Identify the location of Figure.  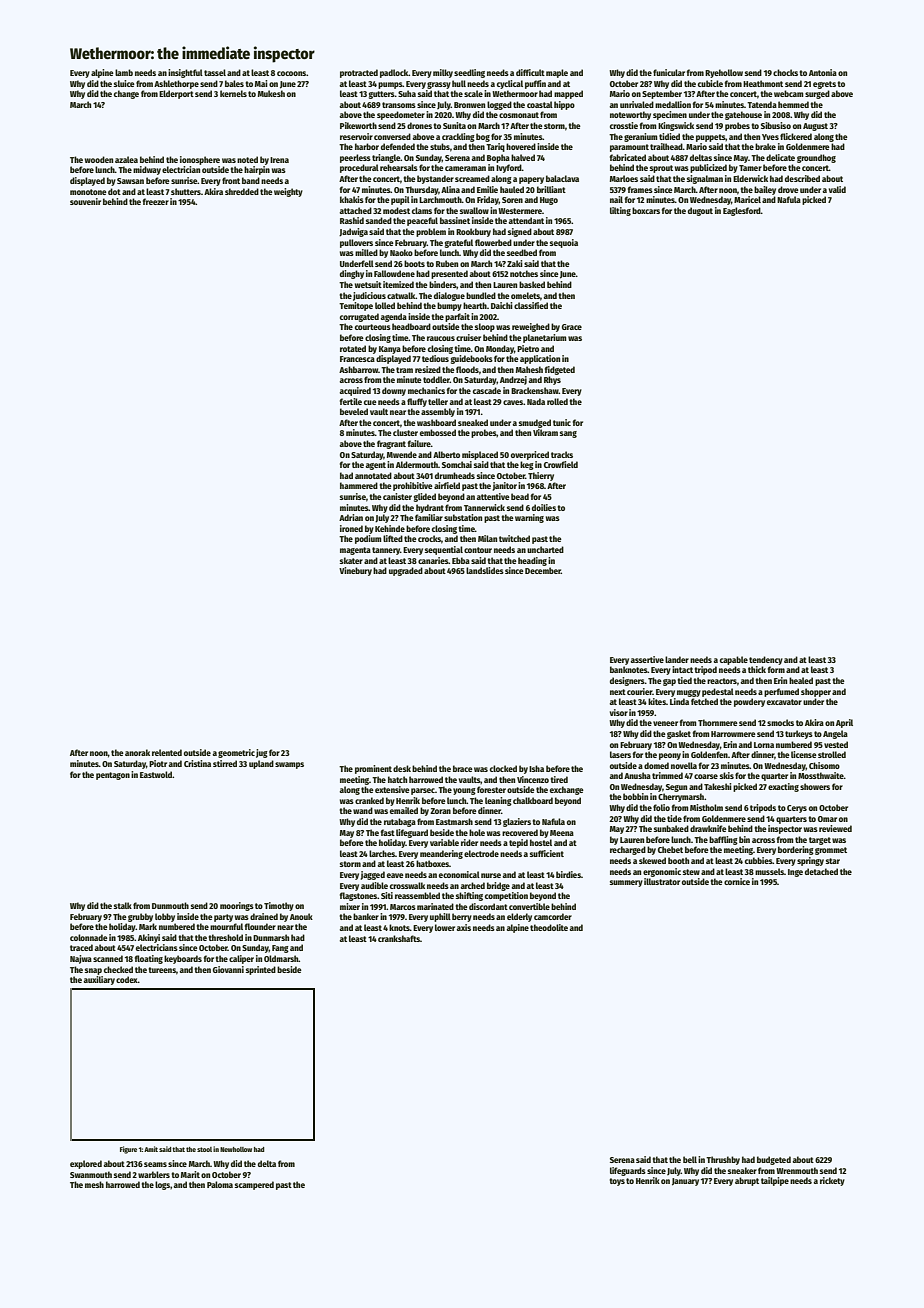
(128, 1150).
